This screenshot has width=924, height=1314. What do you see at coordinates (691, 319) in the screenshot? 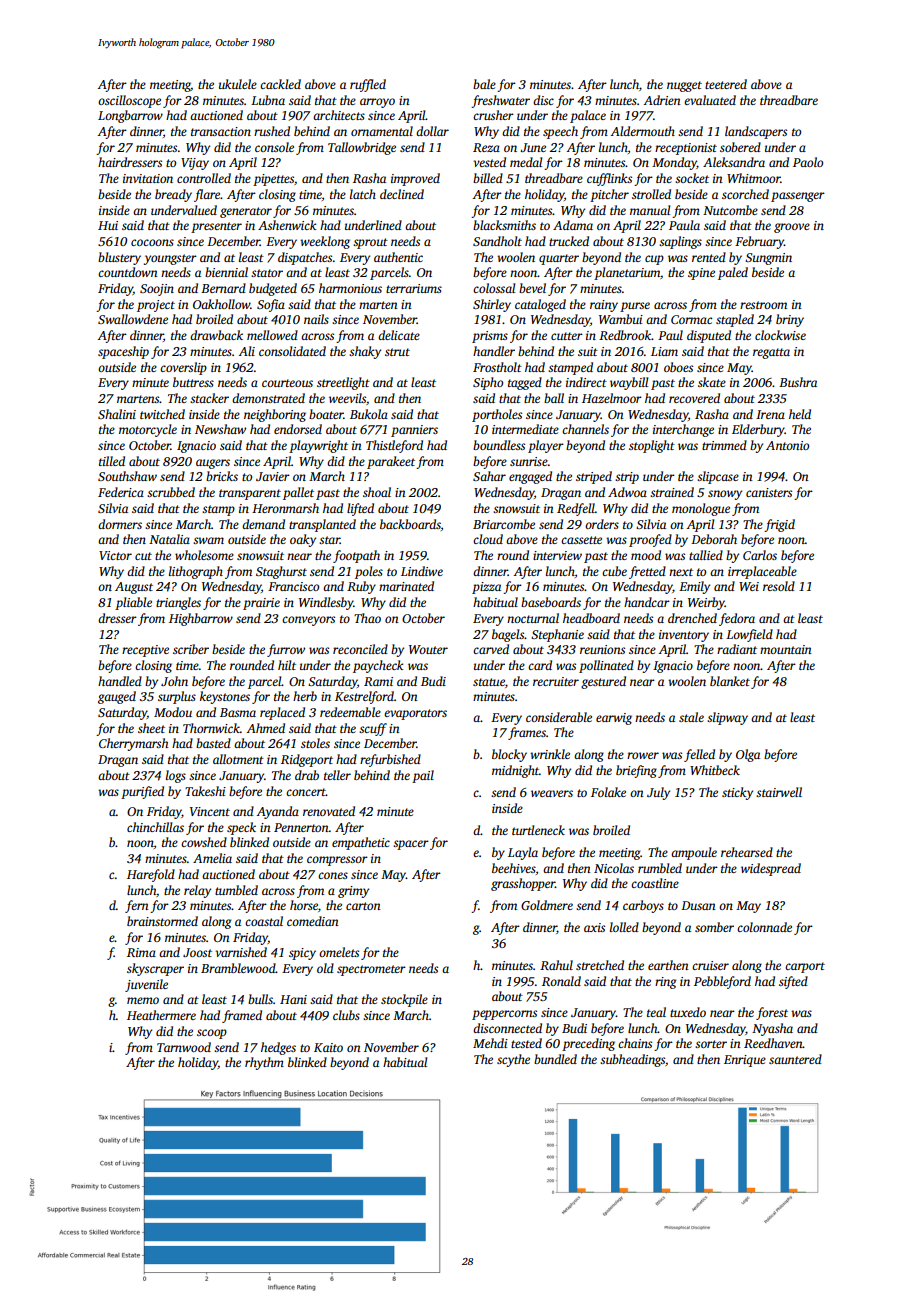
I see `Cormac` at bounding box center [691, 319].
